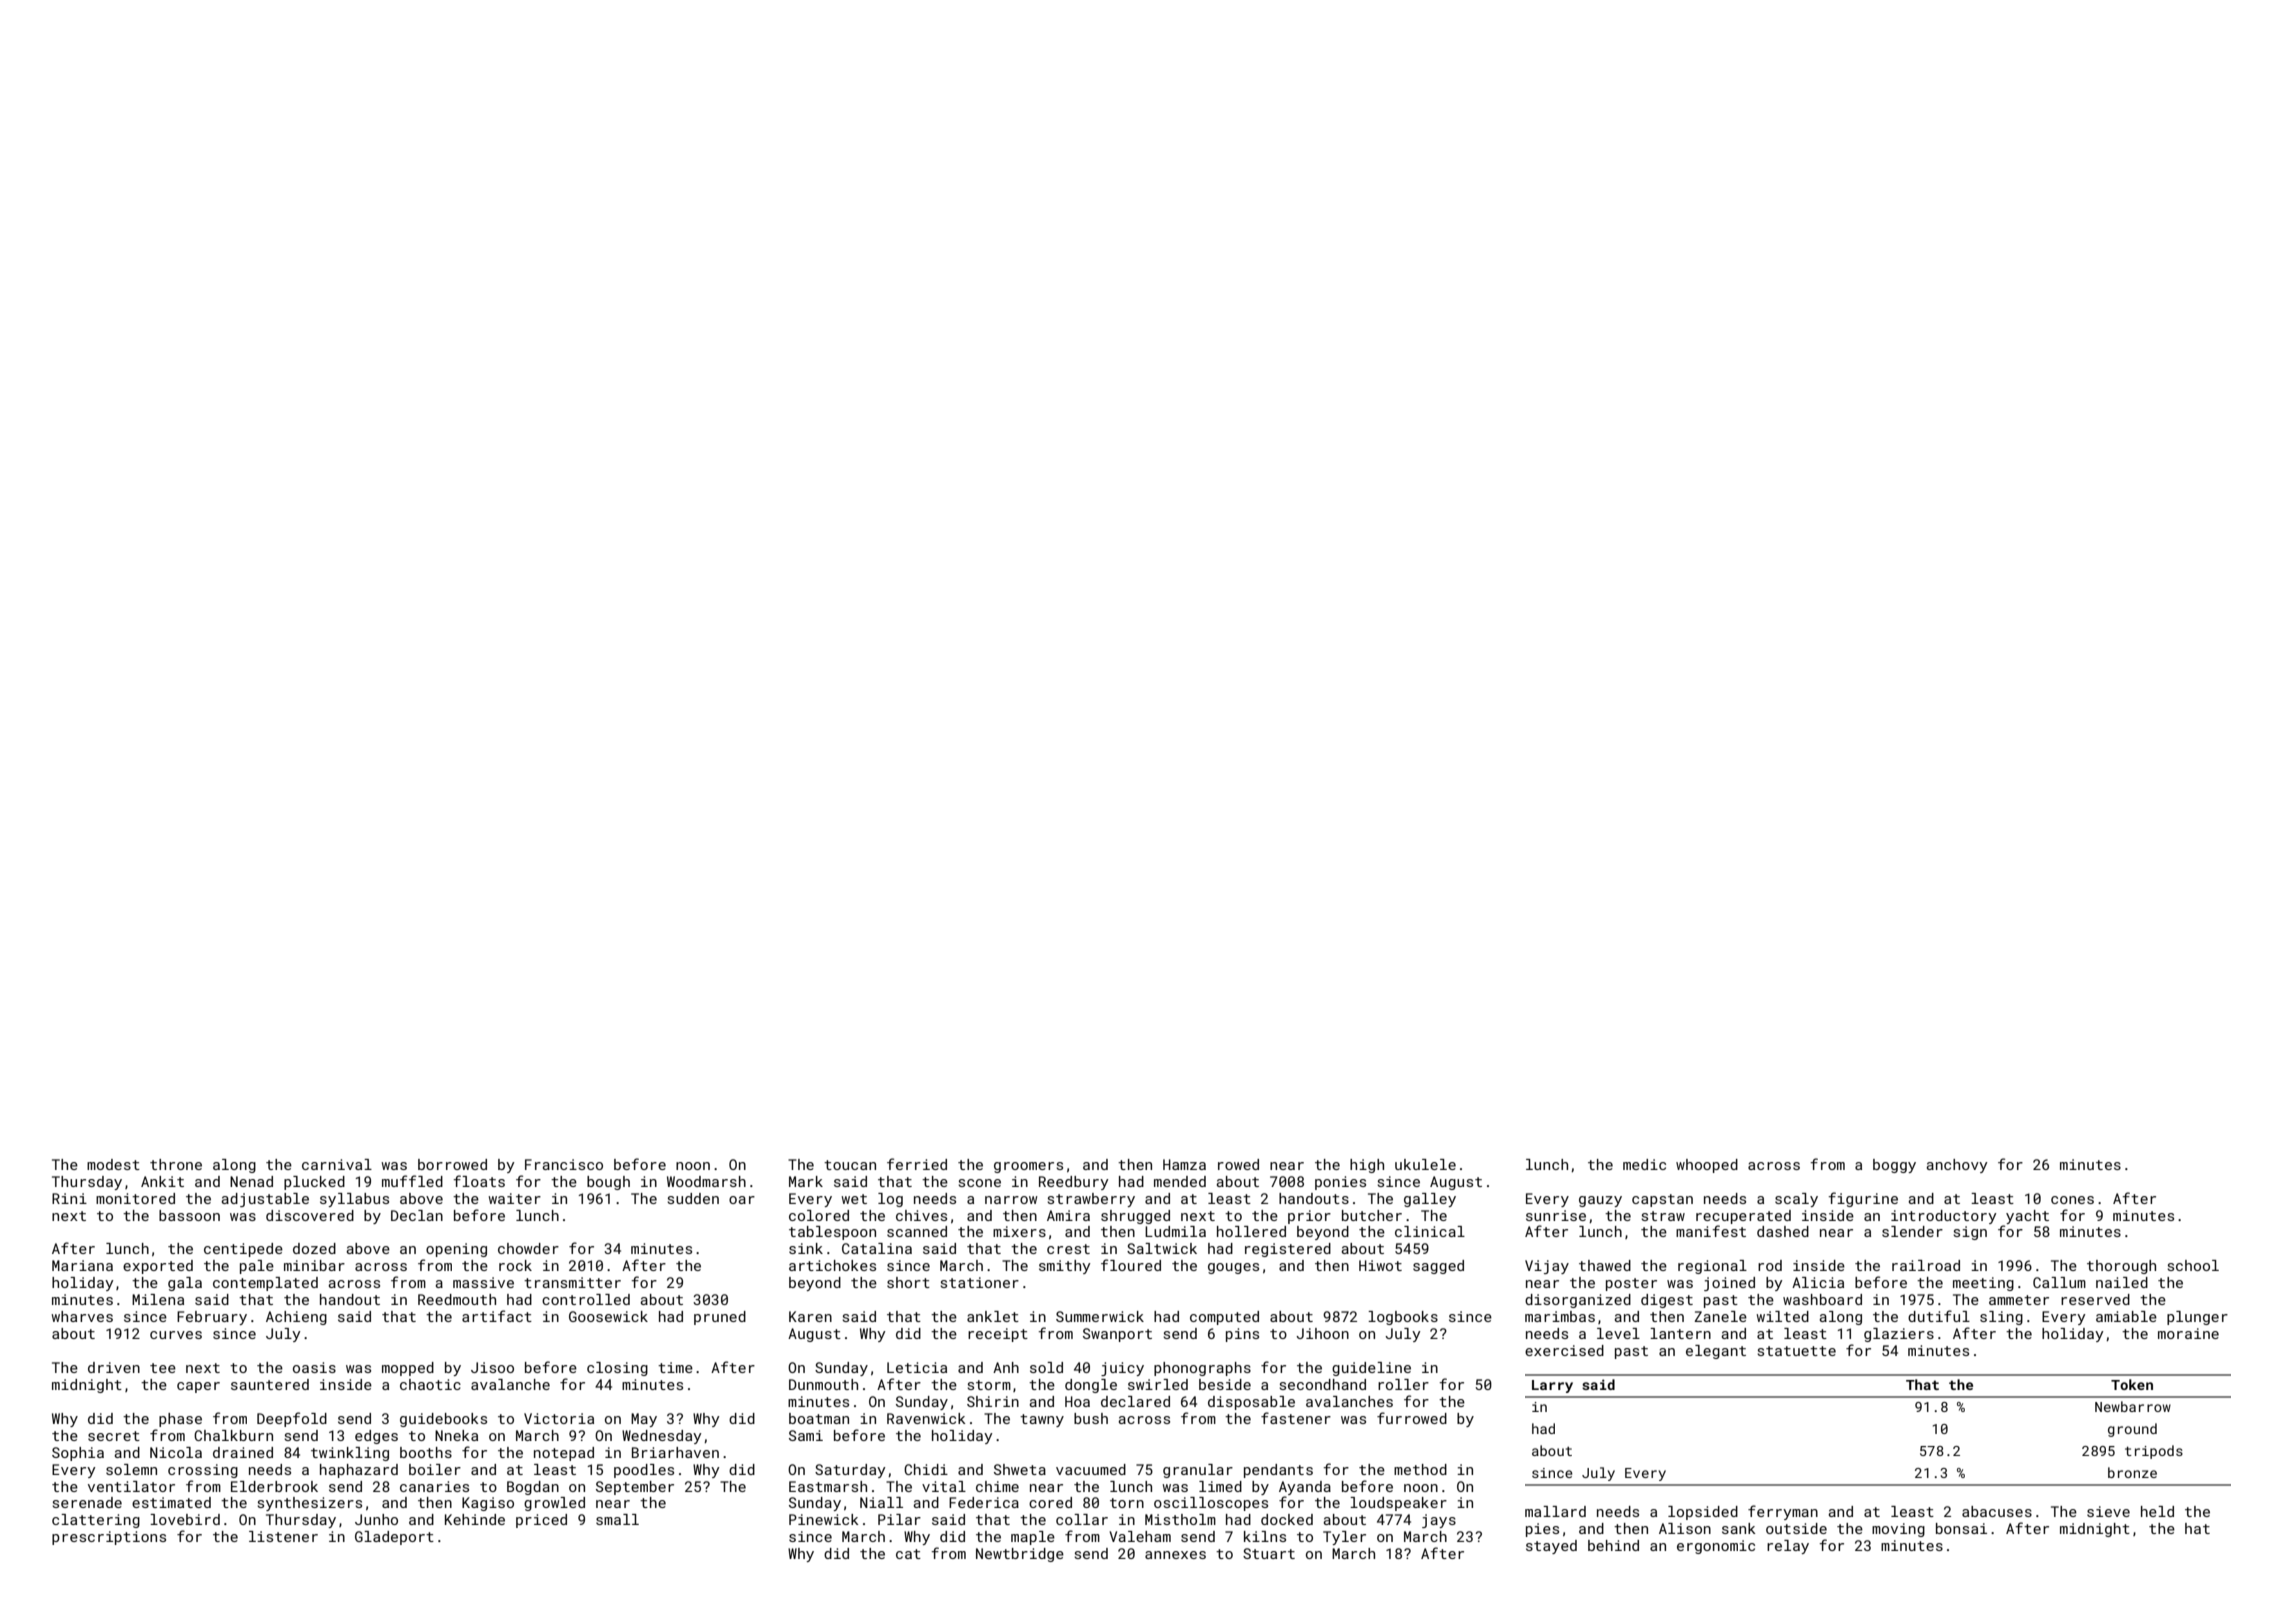 This page has height=1614, width=2282. I want to click on anchovy, so click(1956, 1166).
